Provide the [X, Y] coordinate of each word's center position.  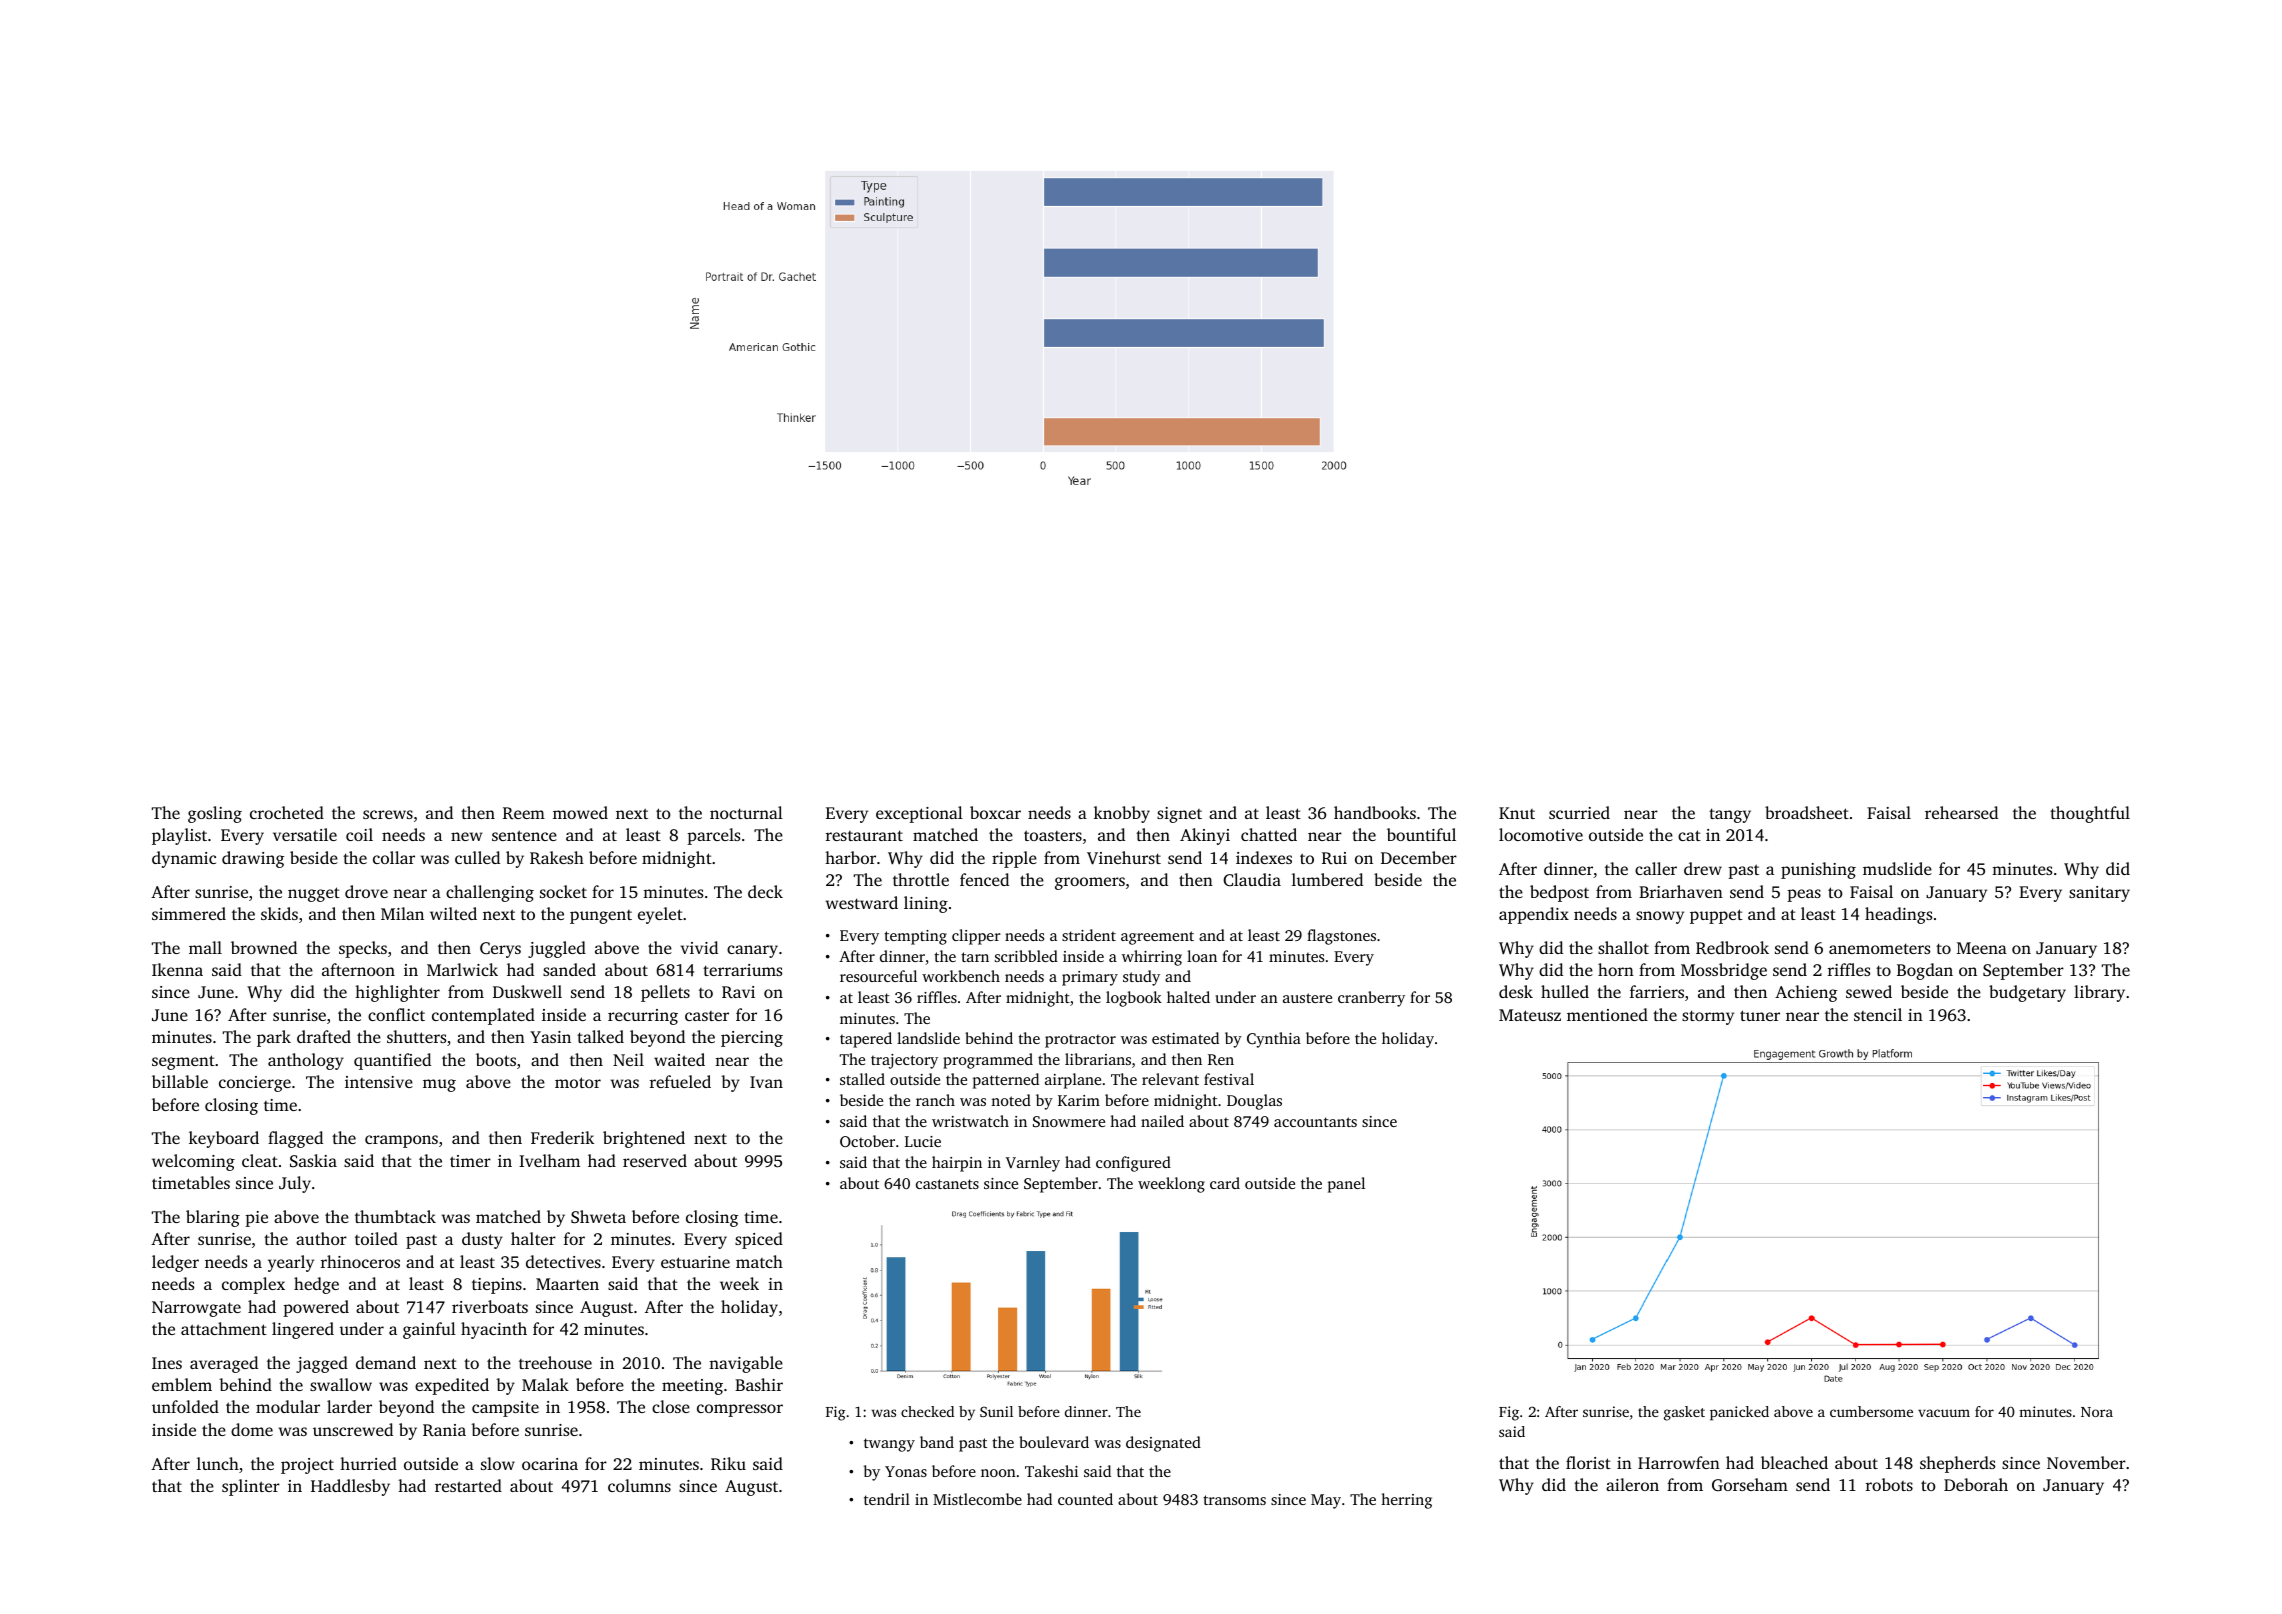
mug [439, 1085]
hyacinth [494, 1330]
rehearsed [1961, 812]
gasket [1684, 1413]
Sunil [996, 1411]
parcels [713, 836]
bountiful [1421, 834]
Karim [1079, 1100]
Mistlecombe [977, 1499]
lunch [218, 1463]
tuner [1760, 1015]
